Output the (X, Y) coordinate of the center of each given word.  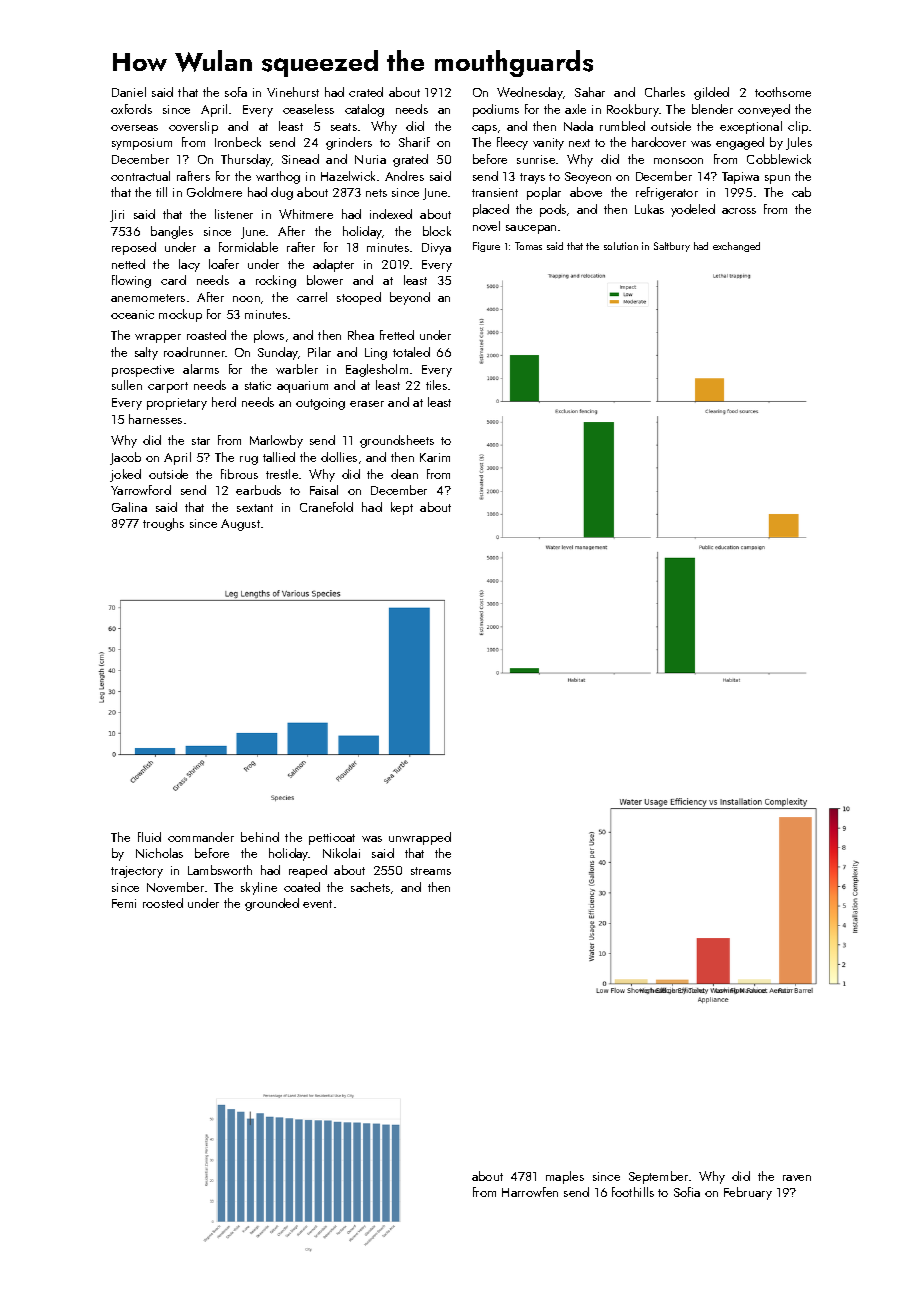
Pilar (319, 352)
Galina (129, 507)
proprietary (177, 404)
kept (402, 508)
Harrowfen (530, 1192)
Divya (436, 249)
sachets (370, 887)
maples (565, 1177)
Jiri (117, 216)
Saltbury (672, 247)
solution (621, 246)
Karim (435, 457)
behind (260, 837)
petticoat (332, 839)
